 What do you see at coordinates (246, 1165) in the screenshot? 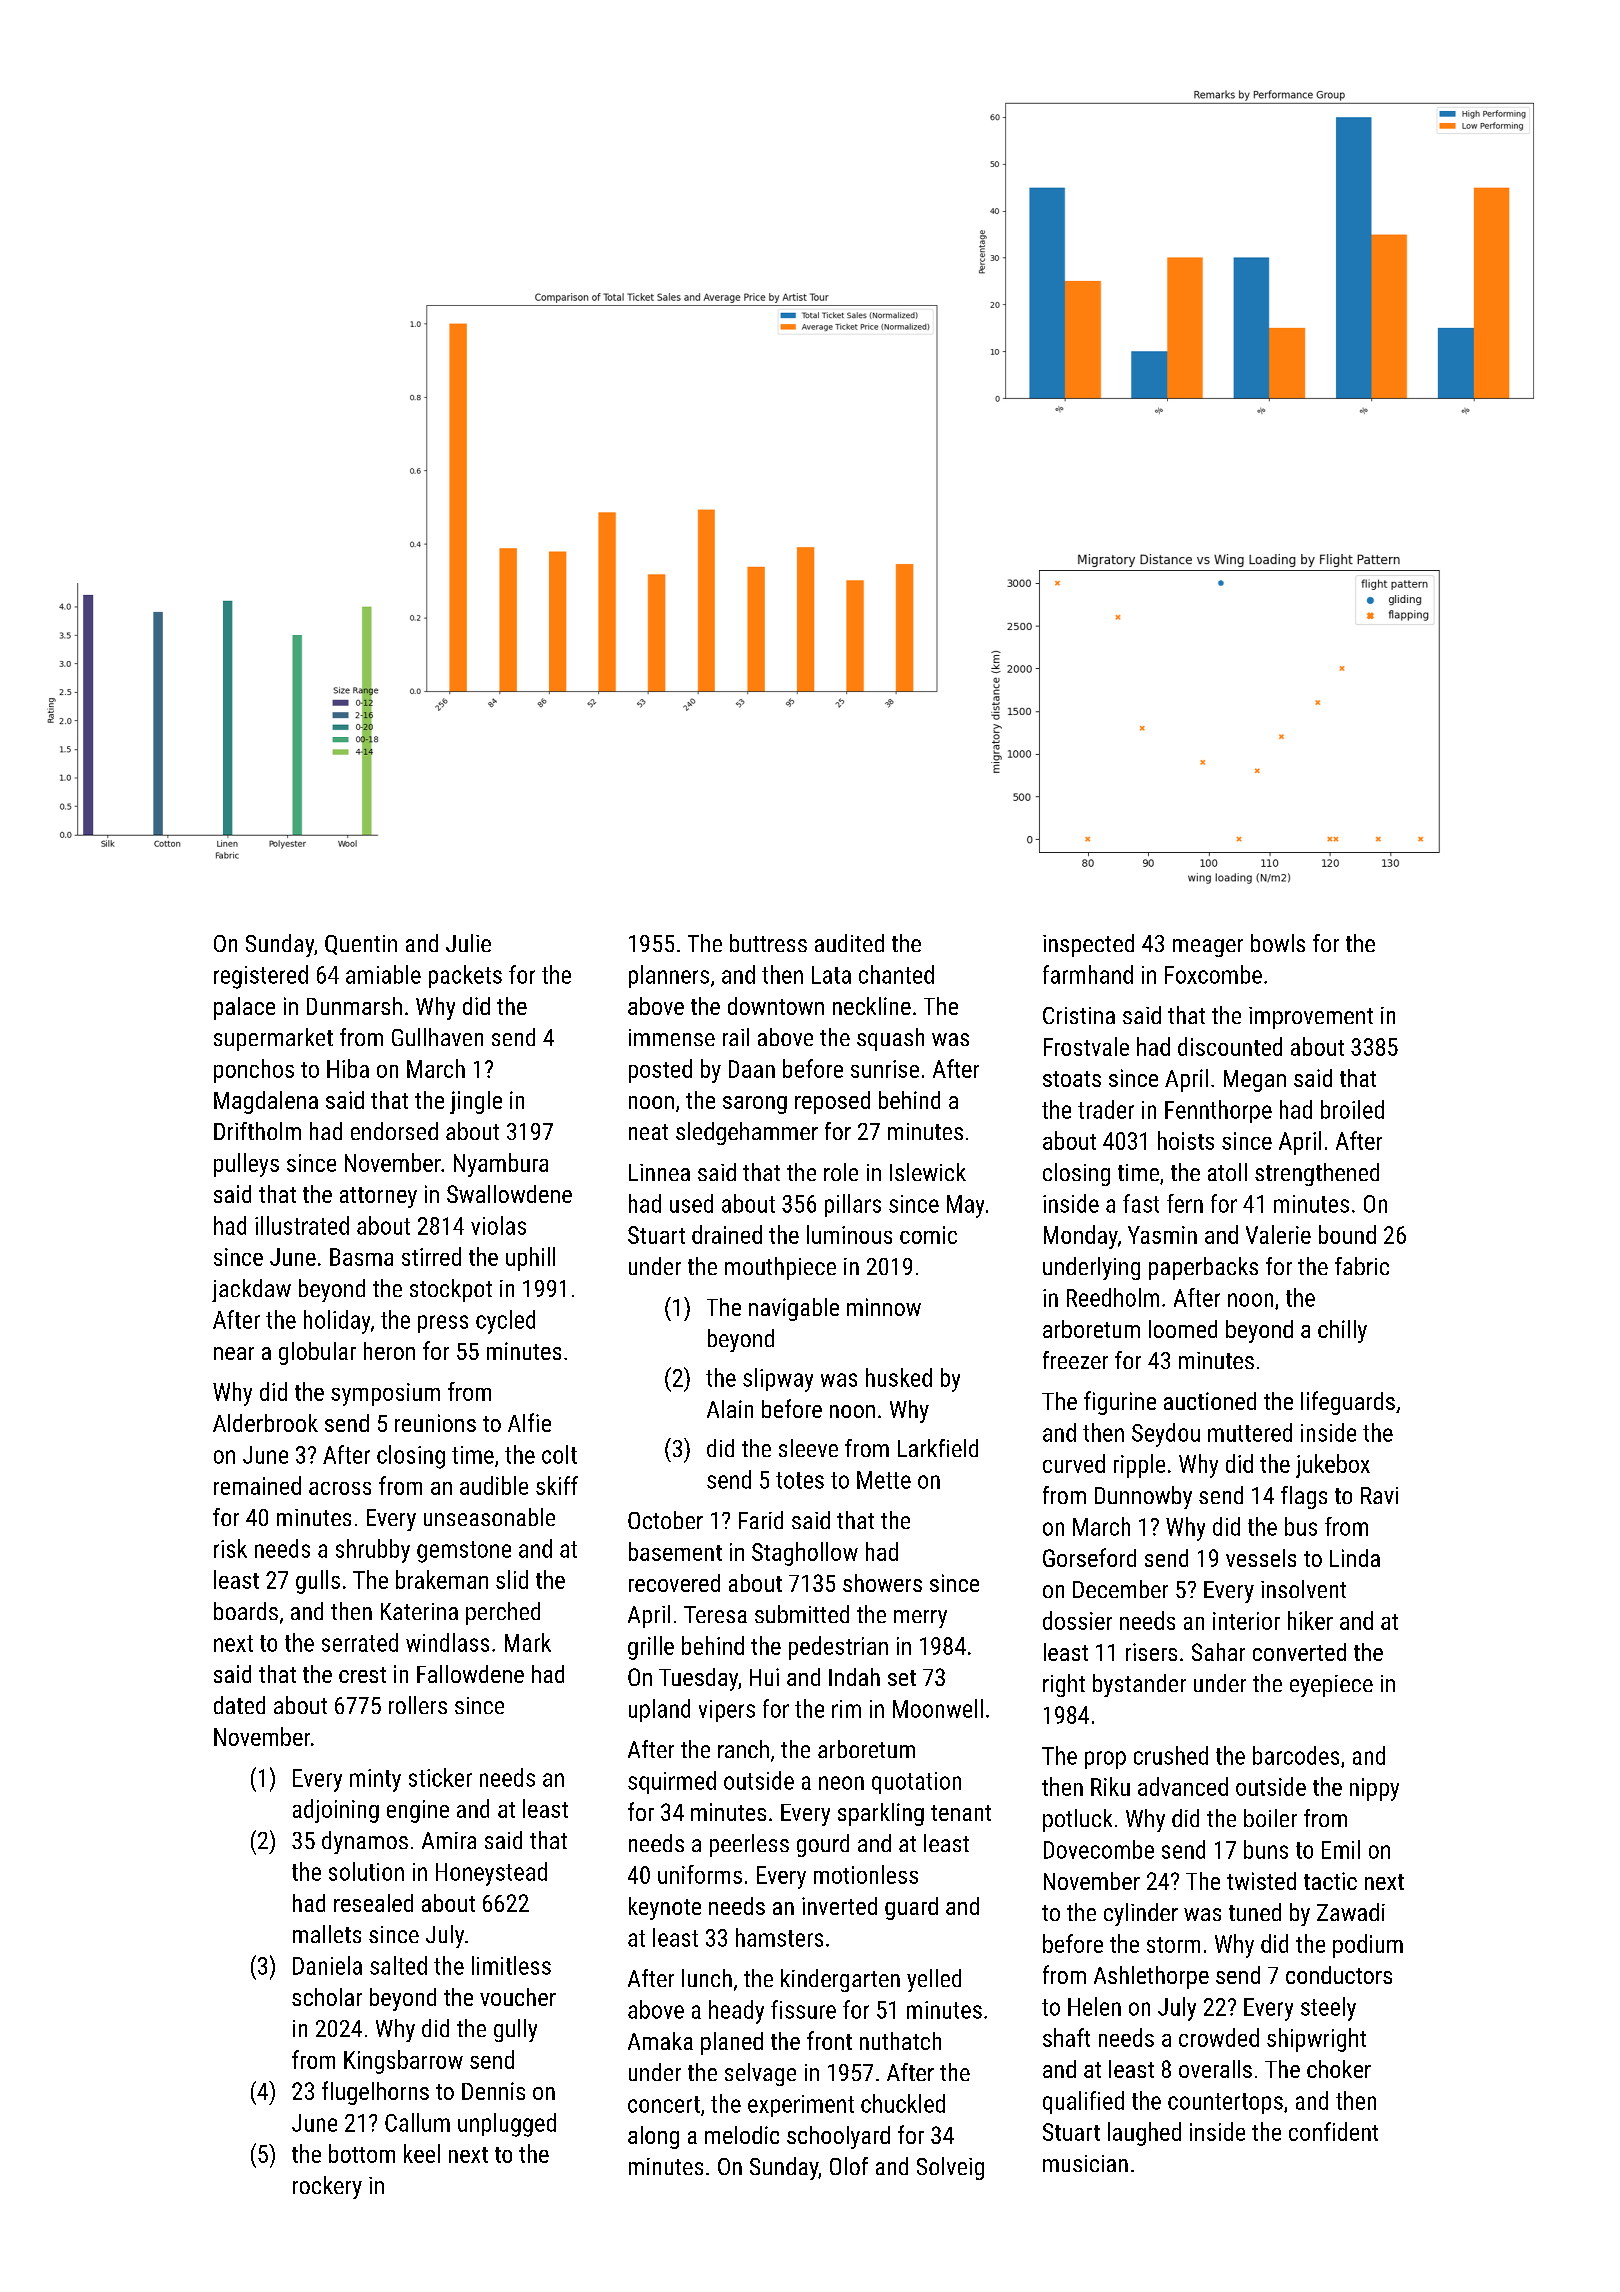
I see `pulleys` at bounding box center [246, 1165].
